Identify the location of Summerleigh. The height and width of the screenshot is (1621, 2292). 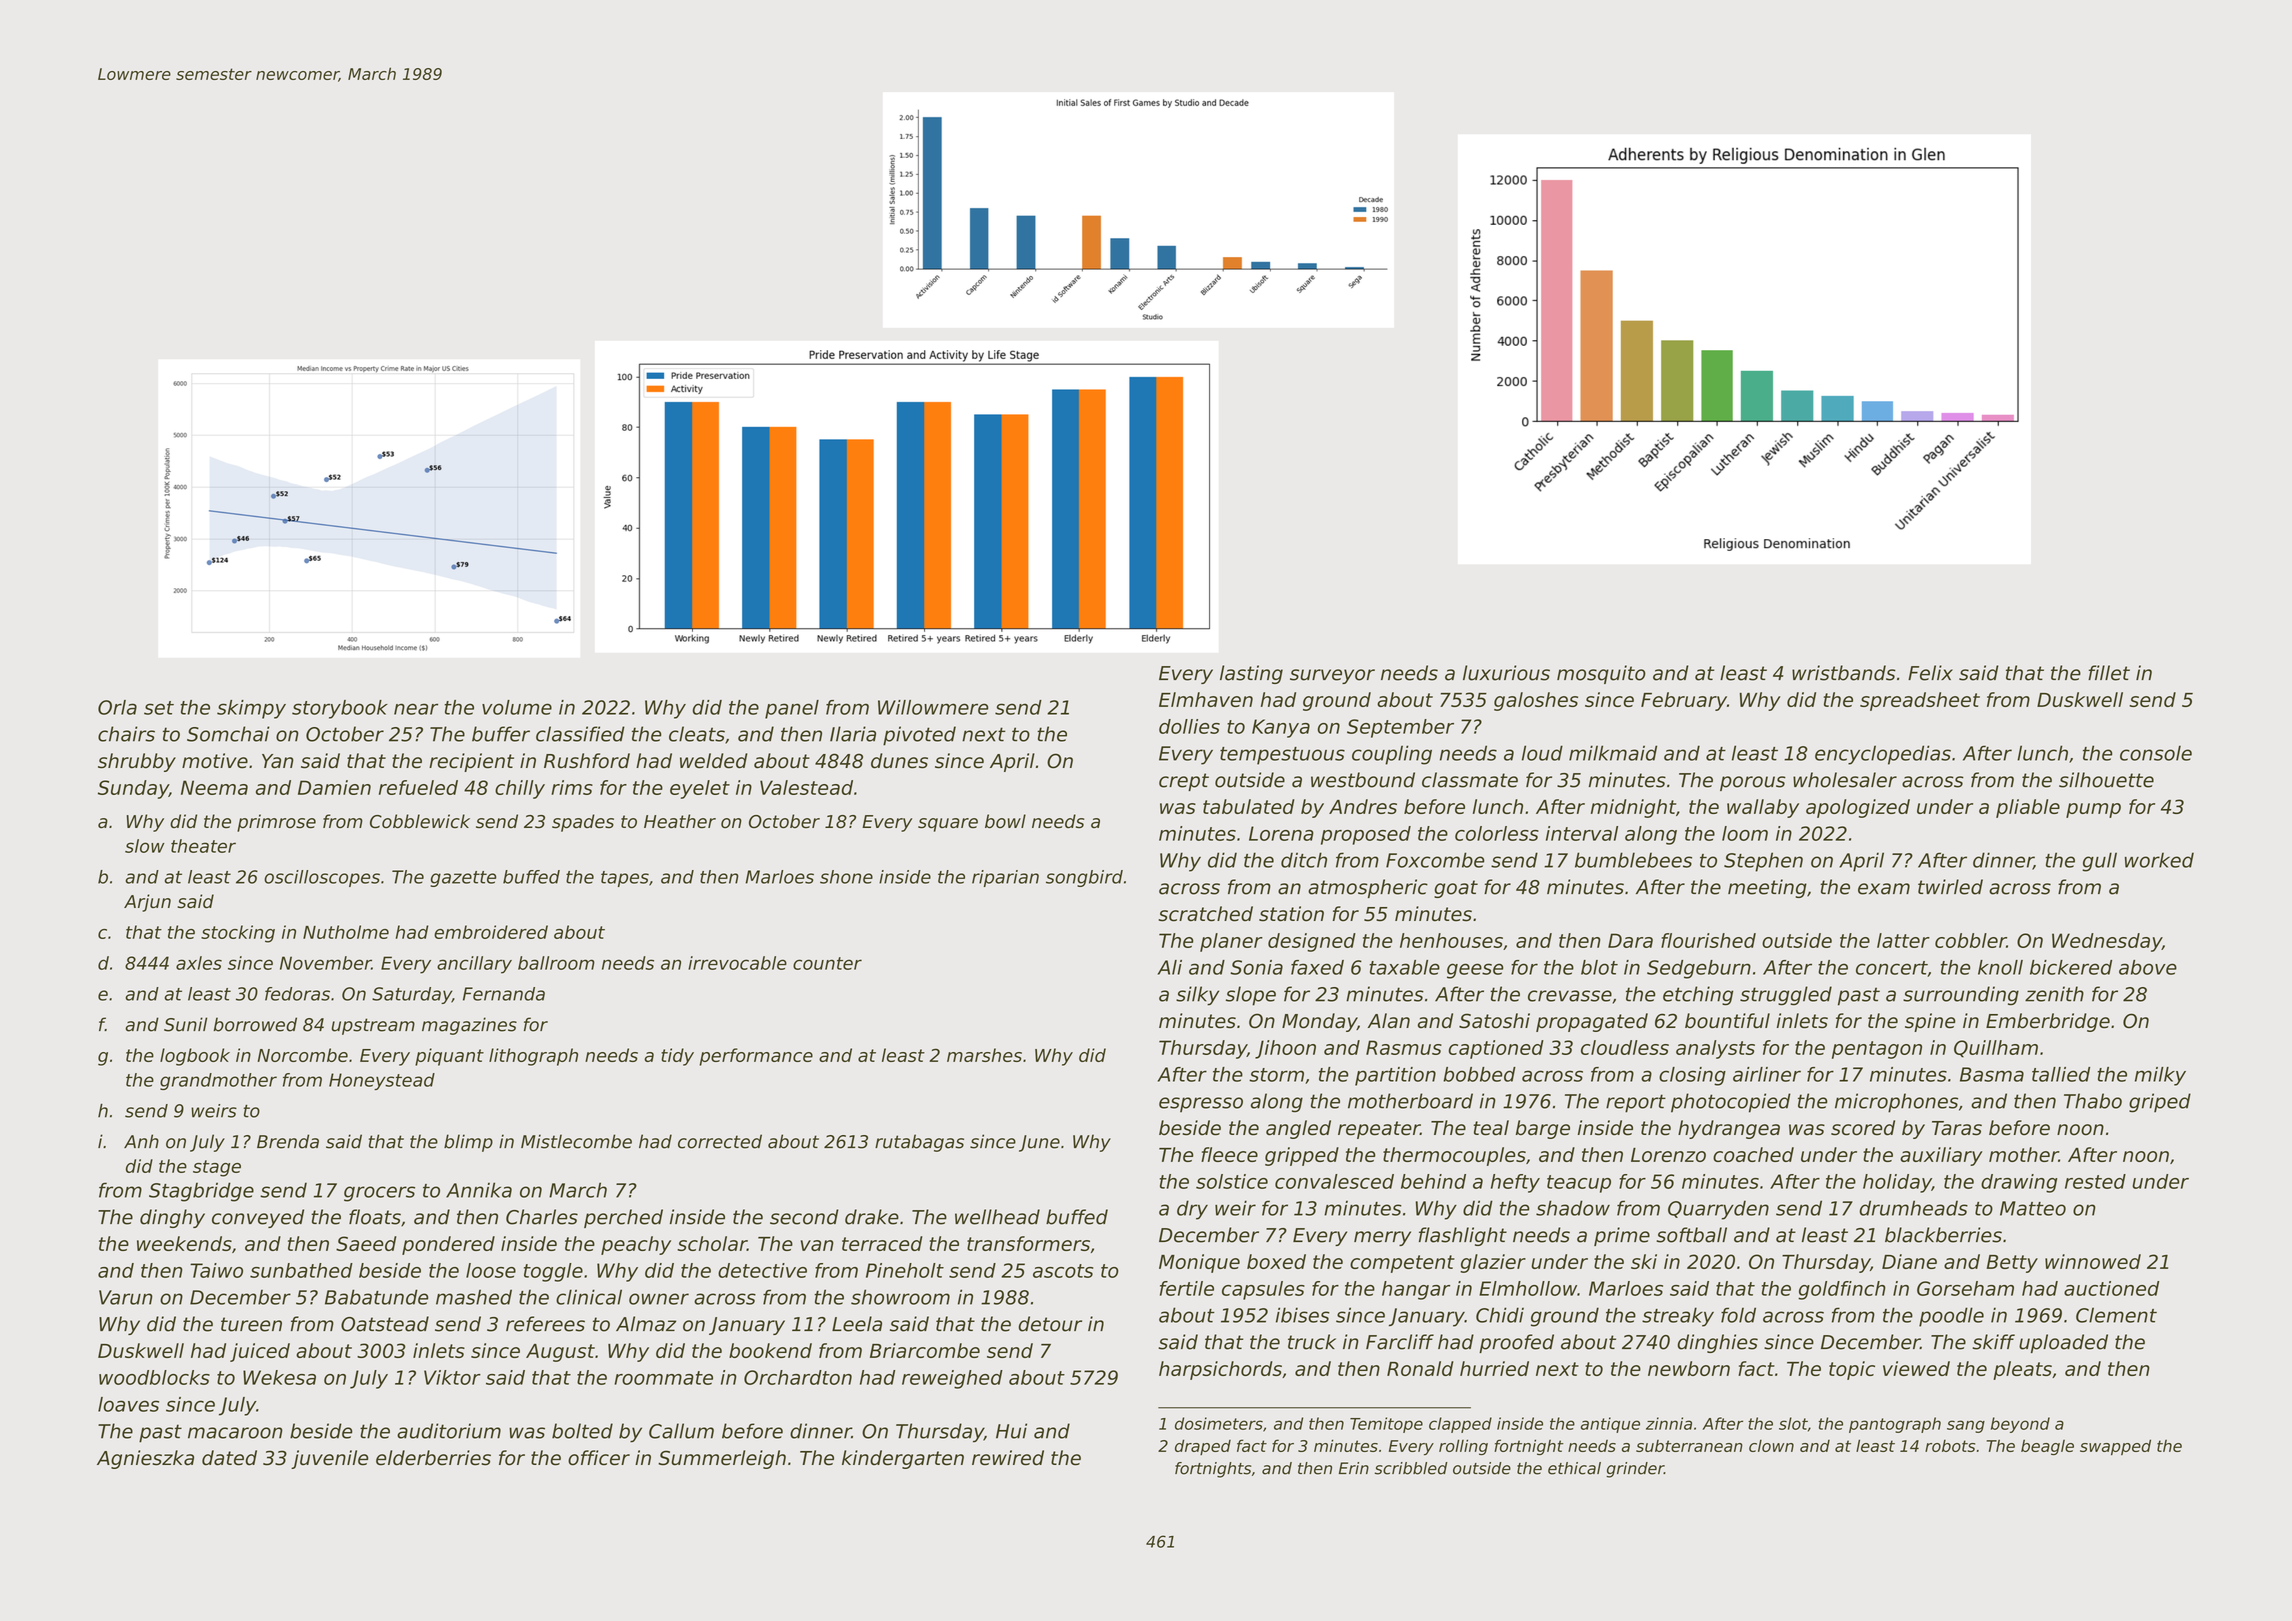
(722, 1459).
